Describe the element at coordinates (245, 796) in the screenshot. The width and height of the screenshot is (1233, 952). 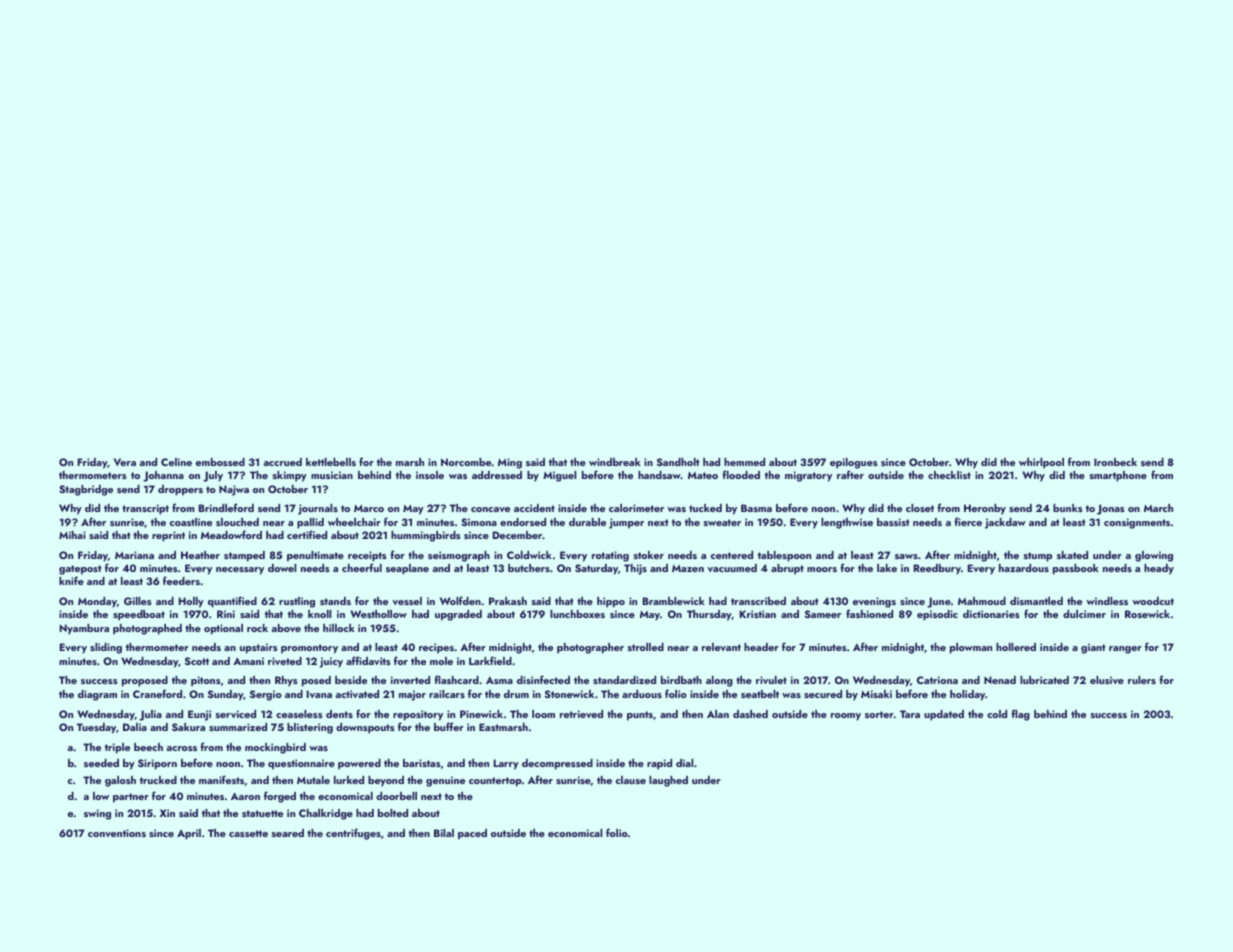
I see `Aaron` at that location.
